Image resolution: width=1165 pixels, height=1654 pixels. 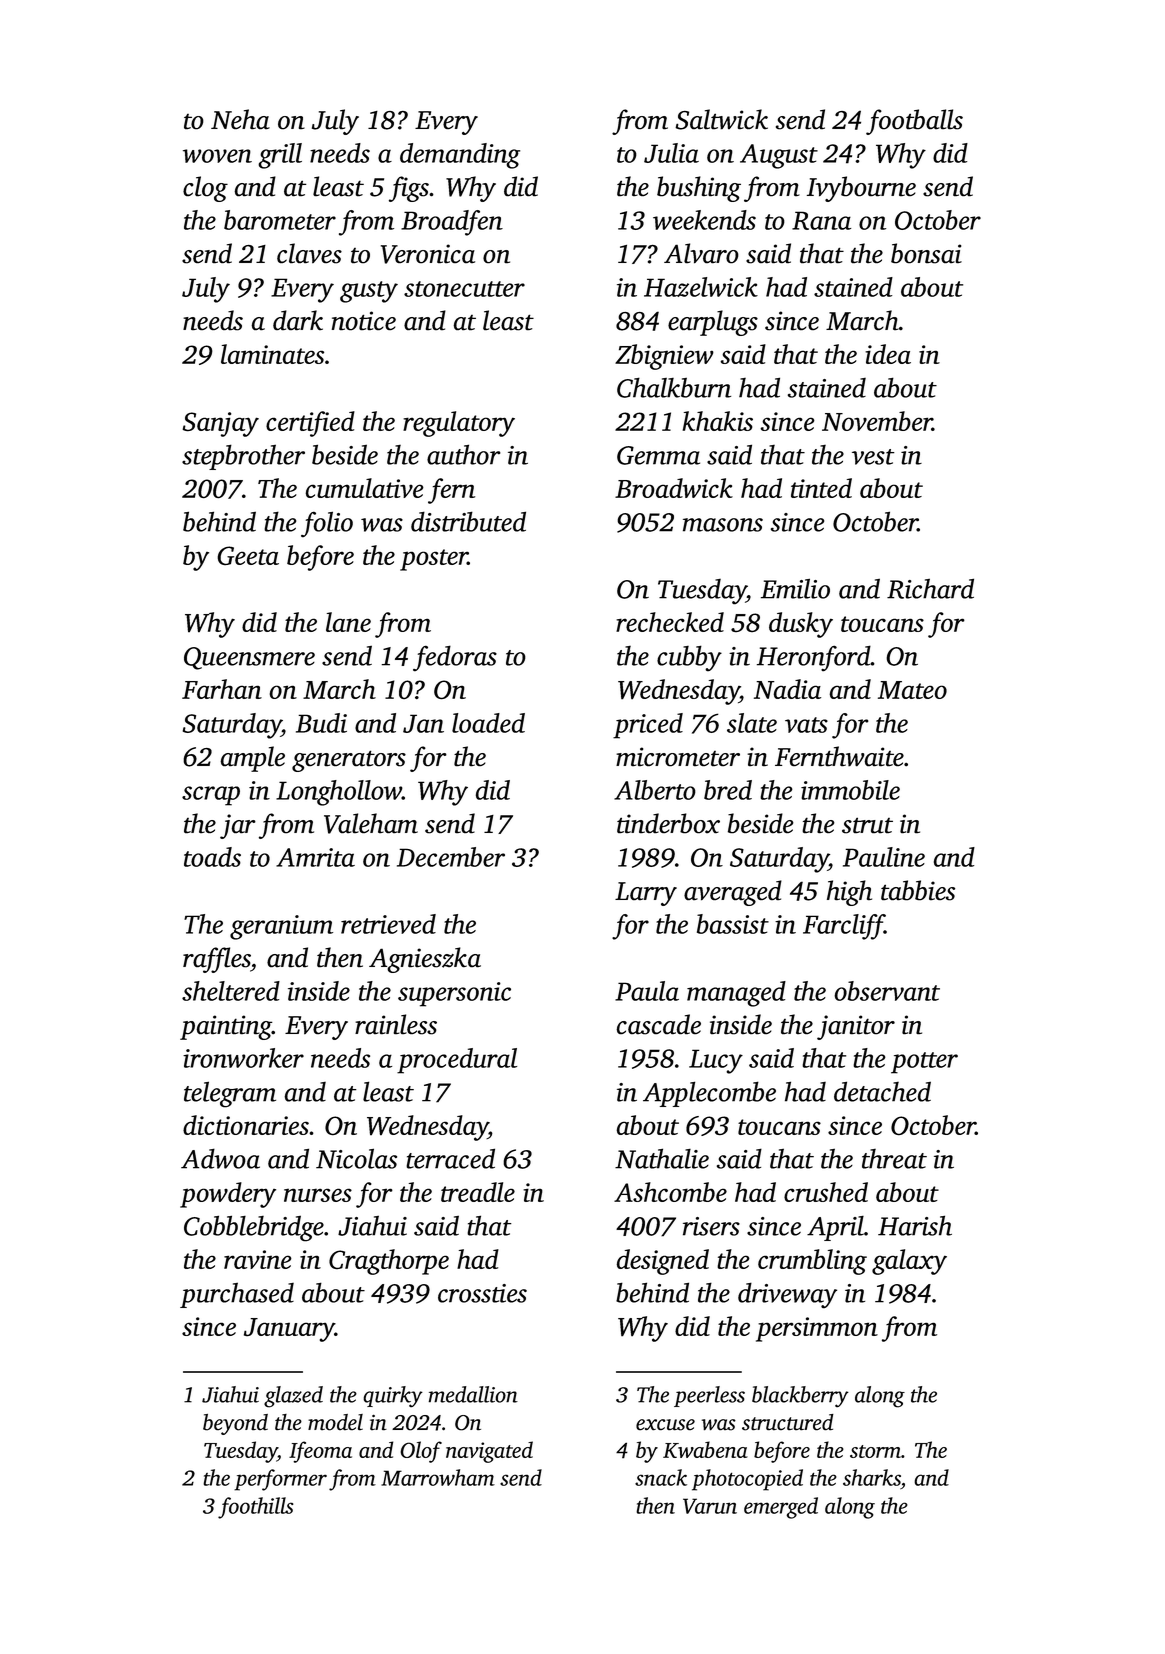 I want to click on Neha, so click(x=240, y=119).
